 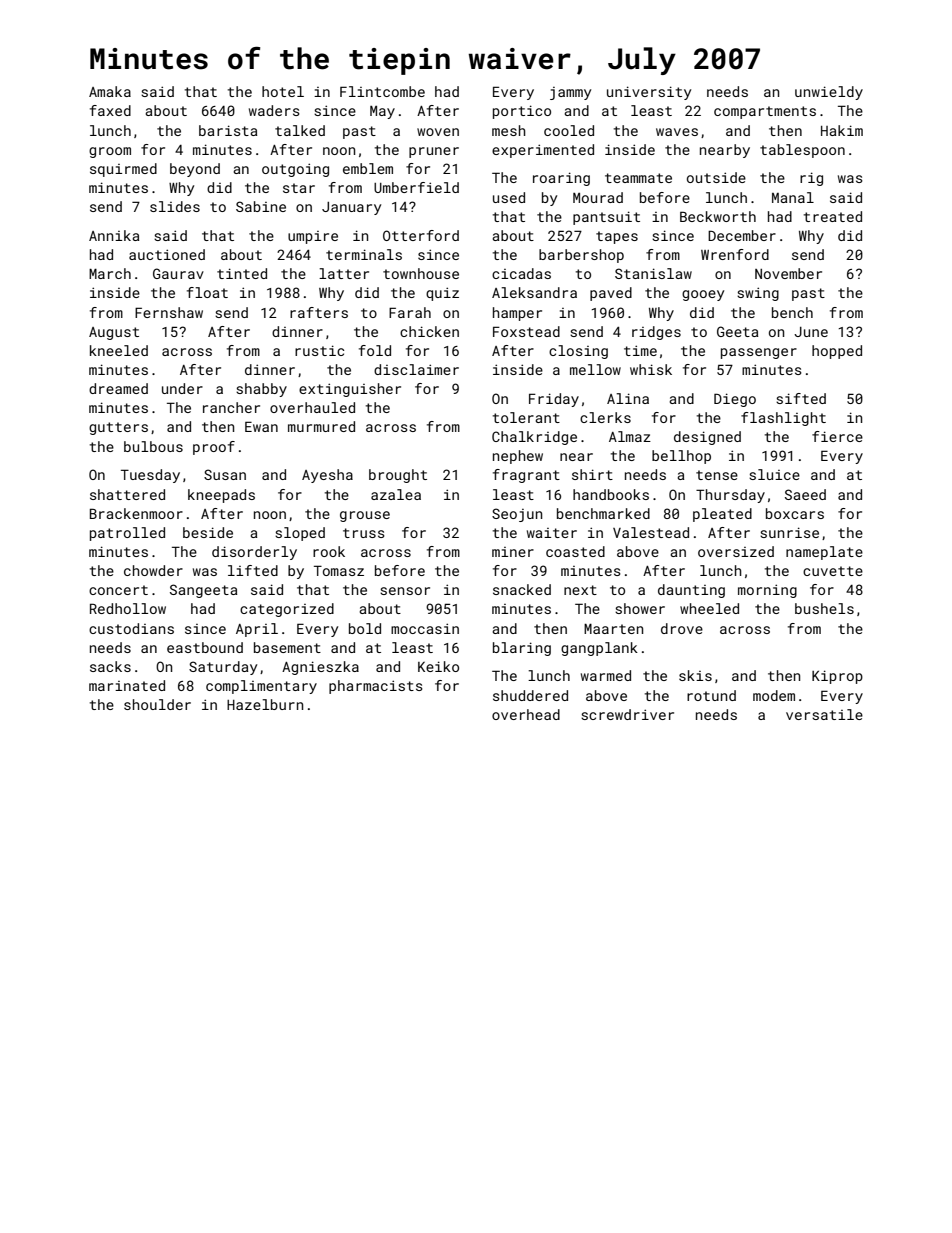 What do you see at coordinates (319, 350) in the screenshot?
I see `rustic` at bounding box center [319, 350].
